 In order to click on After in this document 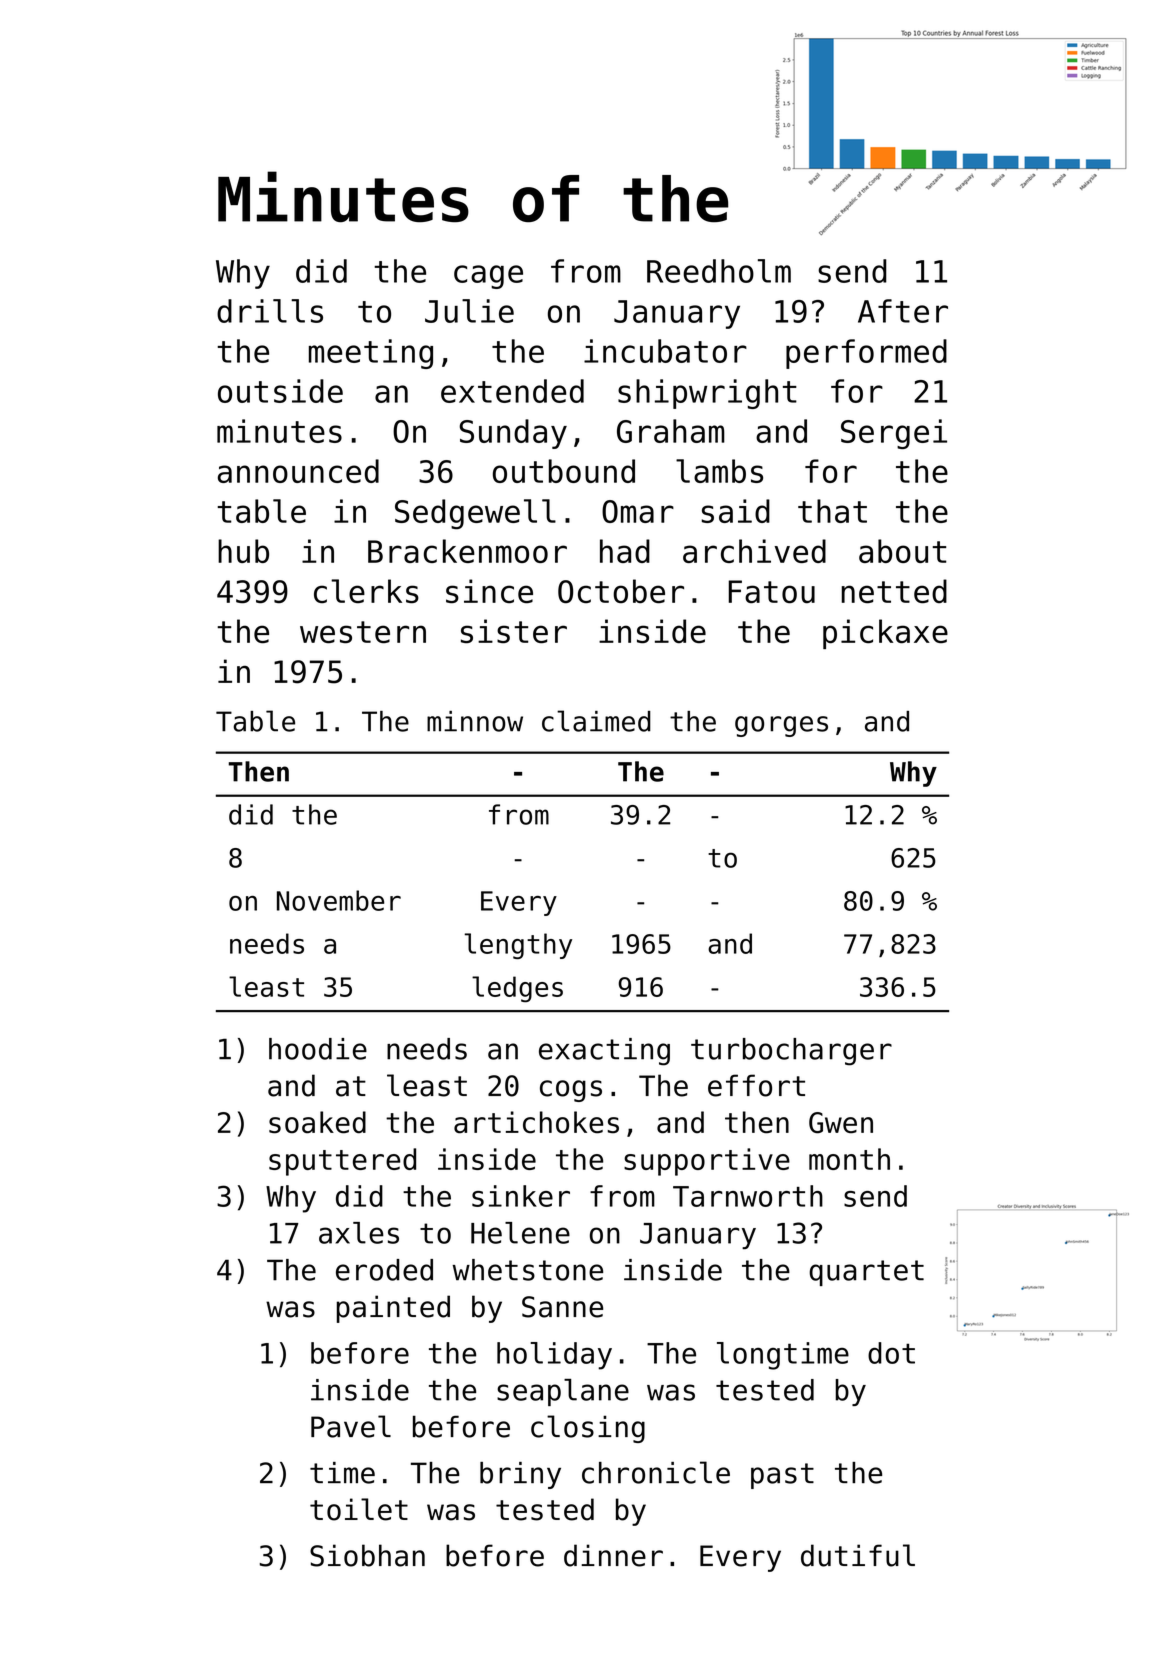, I will do `click(903, 311)`.
